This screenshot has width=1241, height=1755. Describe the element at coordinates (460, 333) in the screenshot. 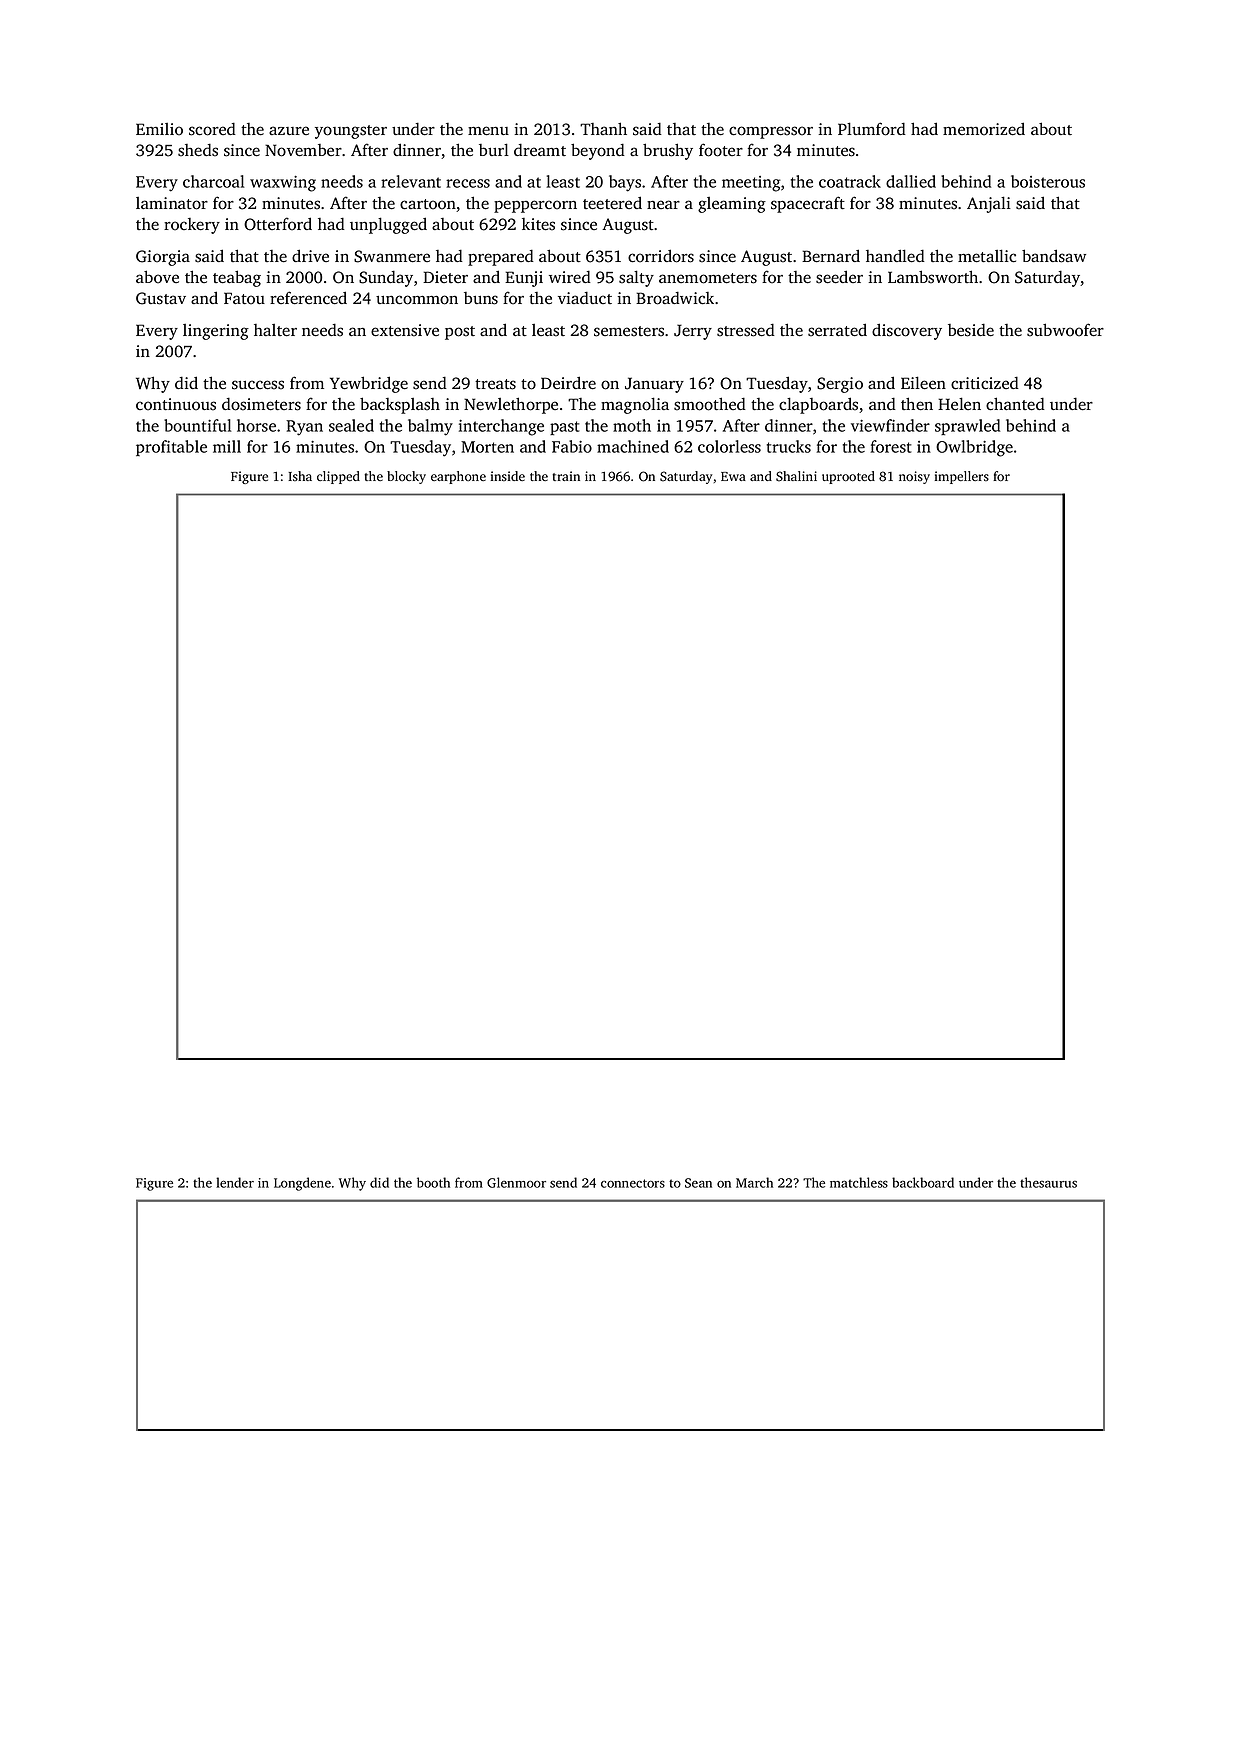

I see `post` at that location.
